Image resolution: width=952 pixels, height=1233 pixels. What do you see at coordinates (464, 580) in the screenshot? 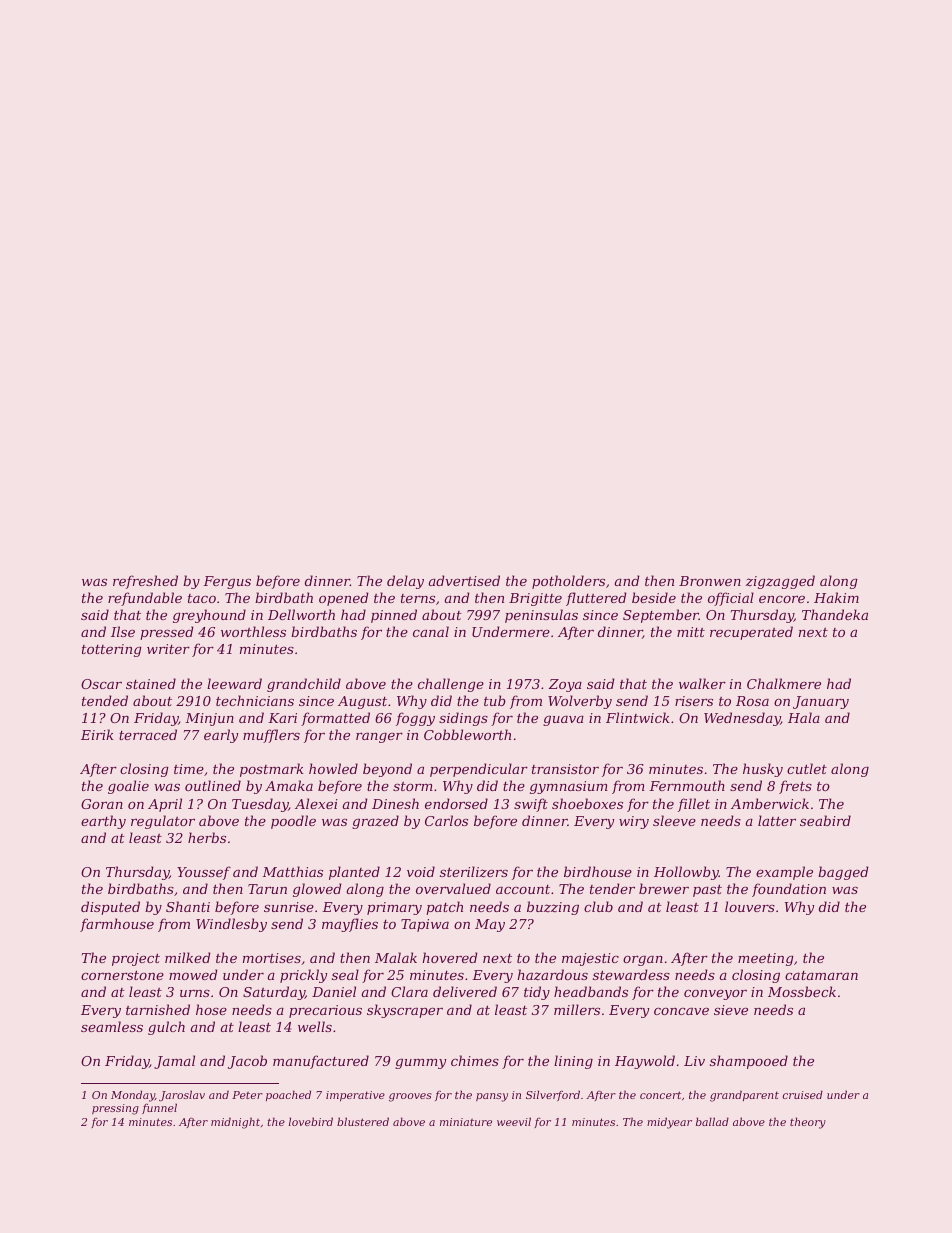
I see `advertised` at bounding box center [464, 580].
